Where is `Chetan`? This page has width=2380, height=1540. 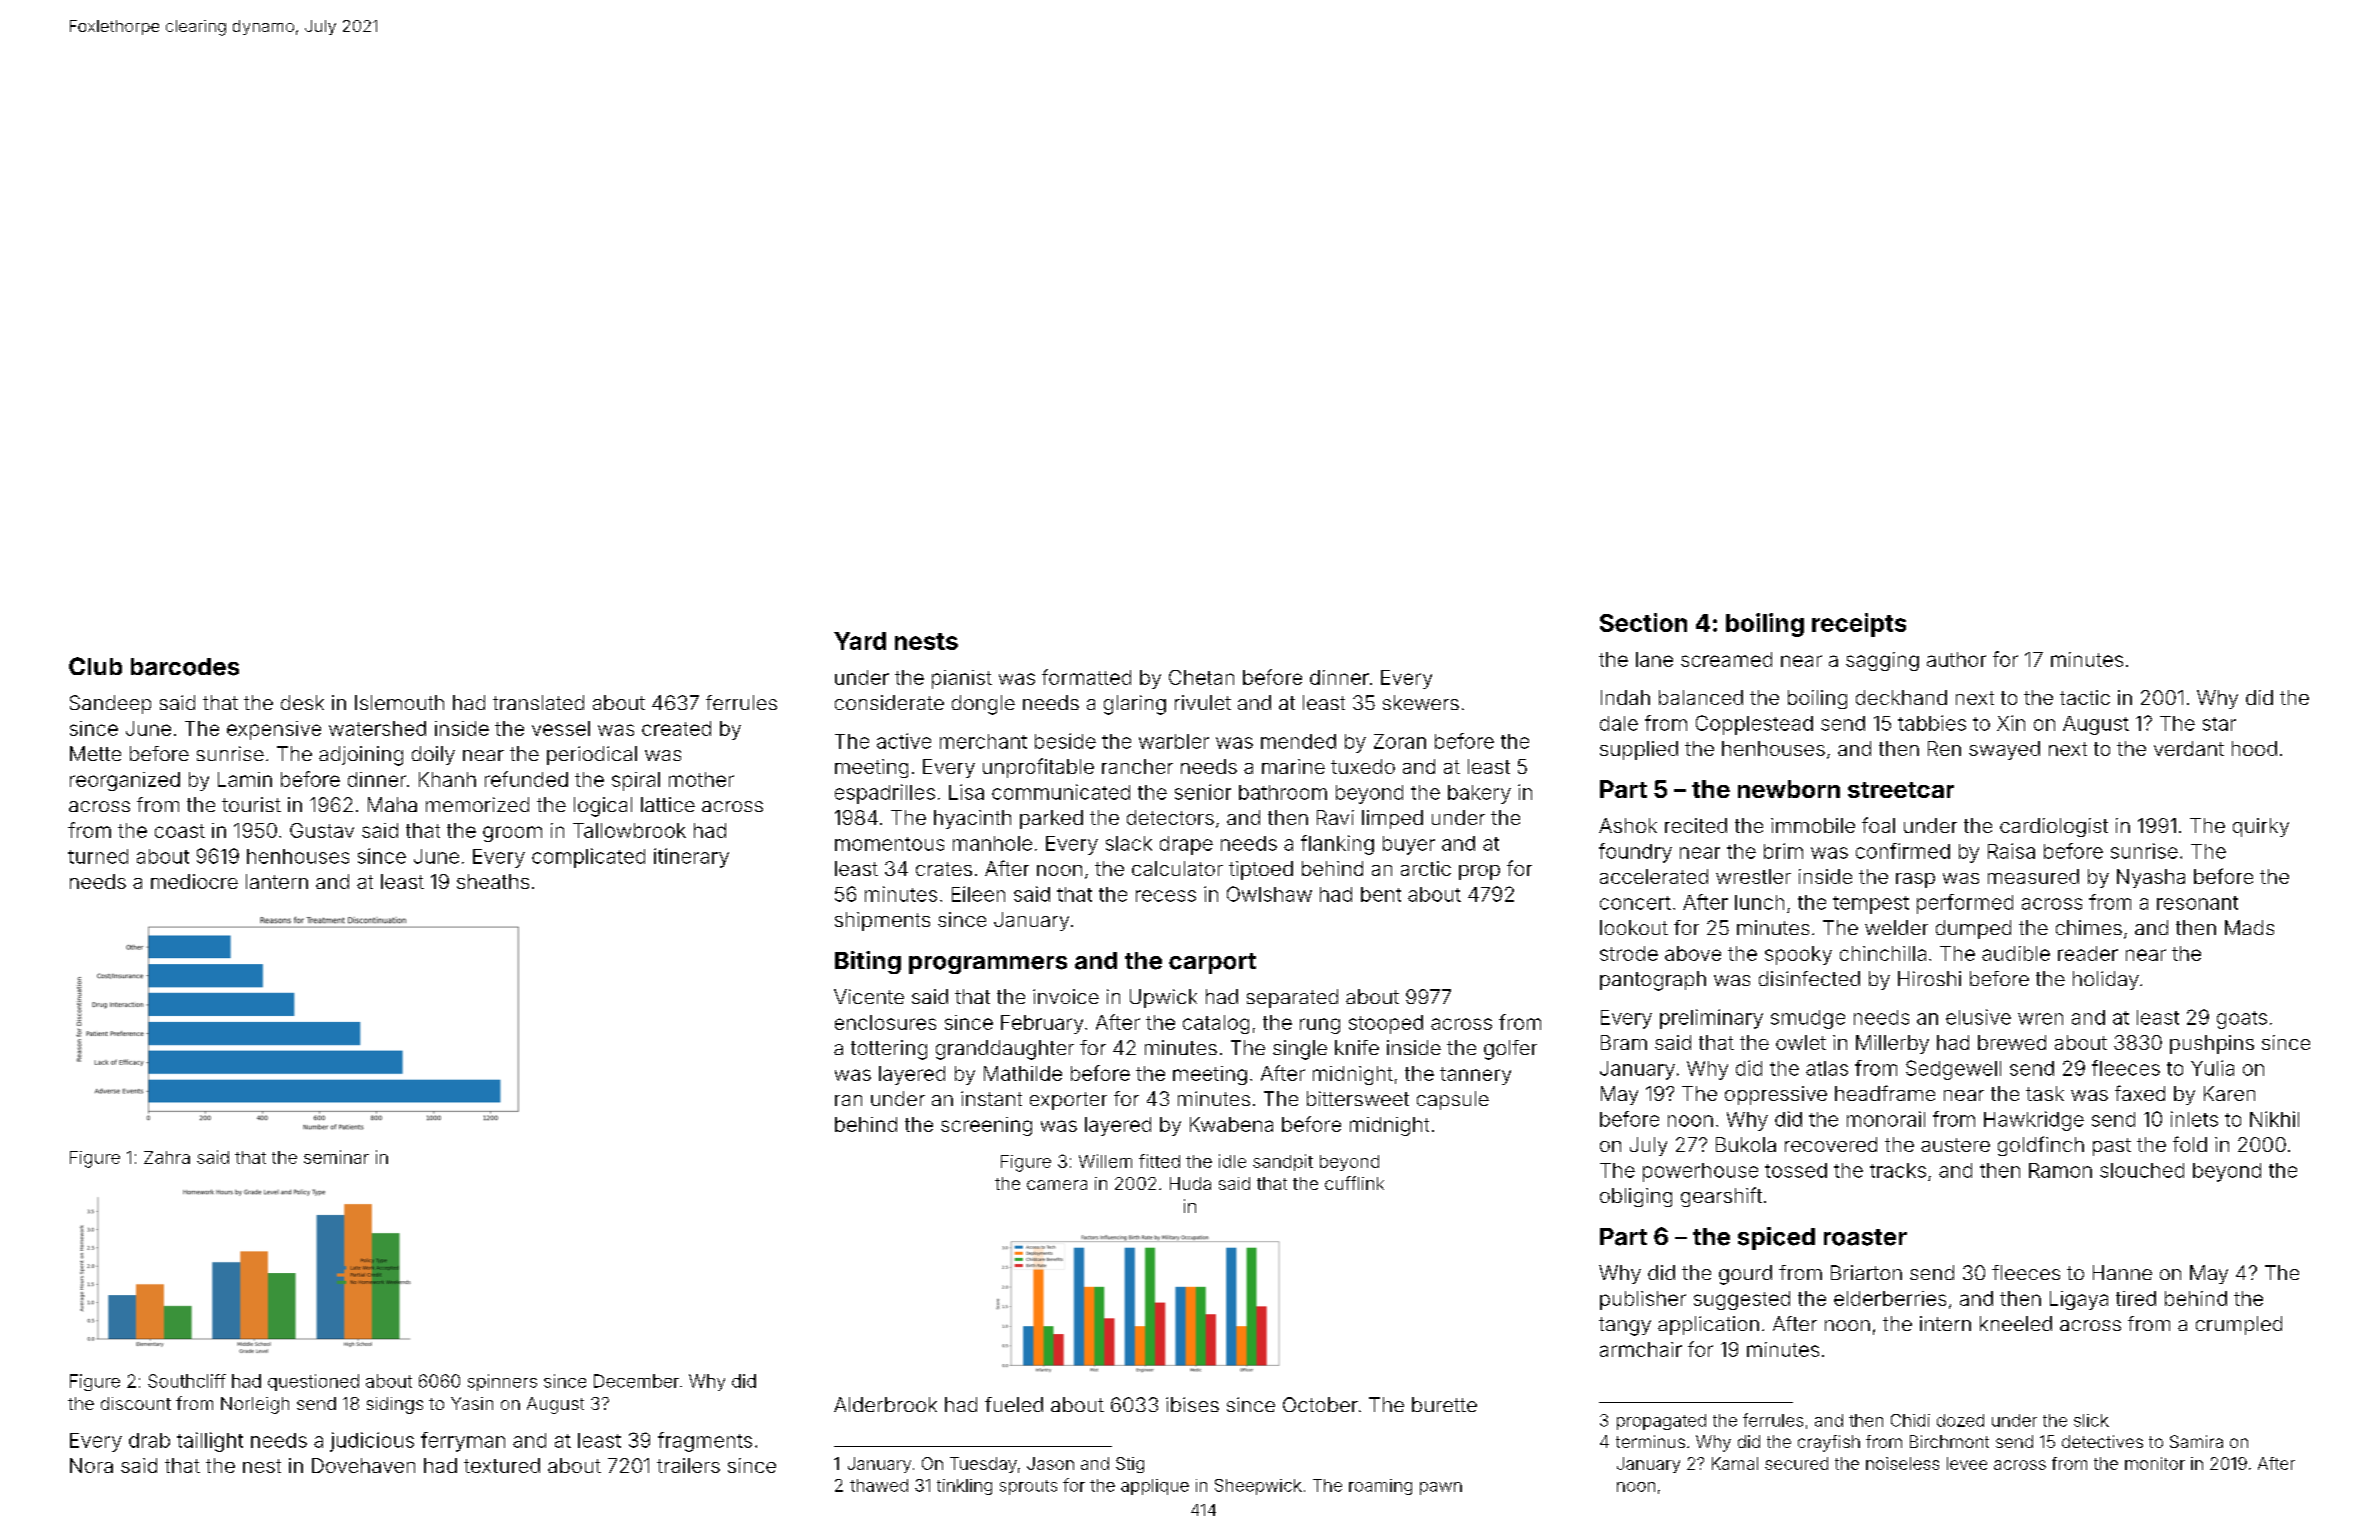
Chetan is located at coordinates (1201, 677).
